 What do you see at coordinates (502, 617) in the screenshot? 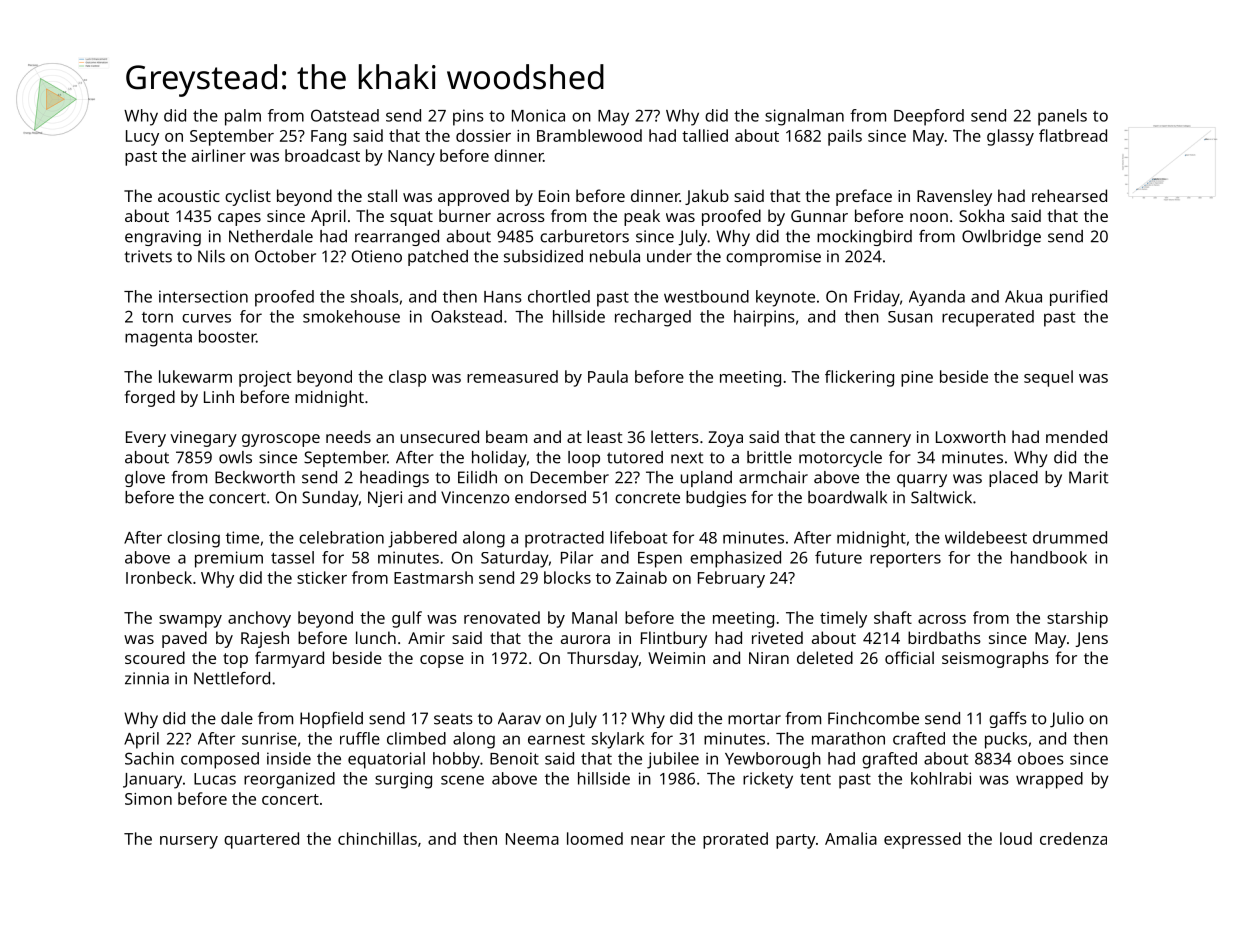
I see `renovated` at bounding box center [502, 617].
